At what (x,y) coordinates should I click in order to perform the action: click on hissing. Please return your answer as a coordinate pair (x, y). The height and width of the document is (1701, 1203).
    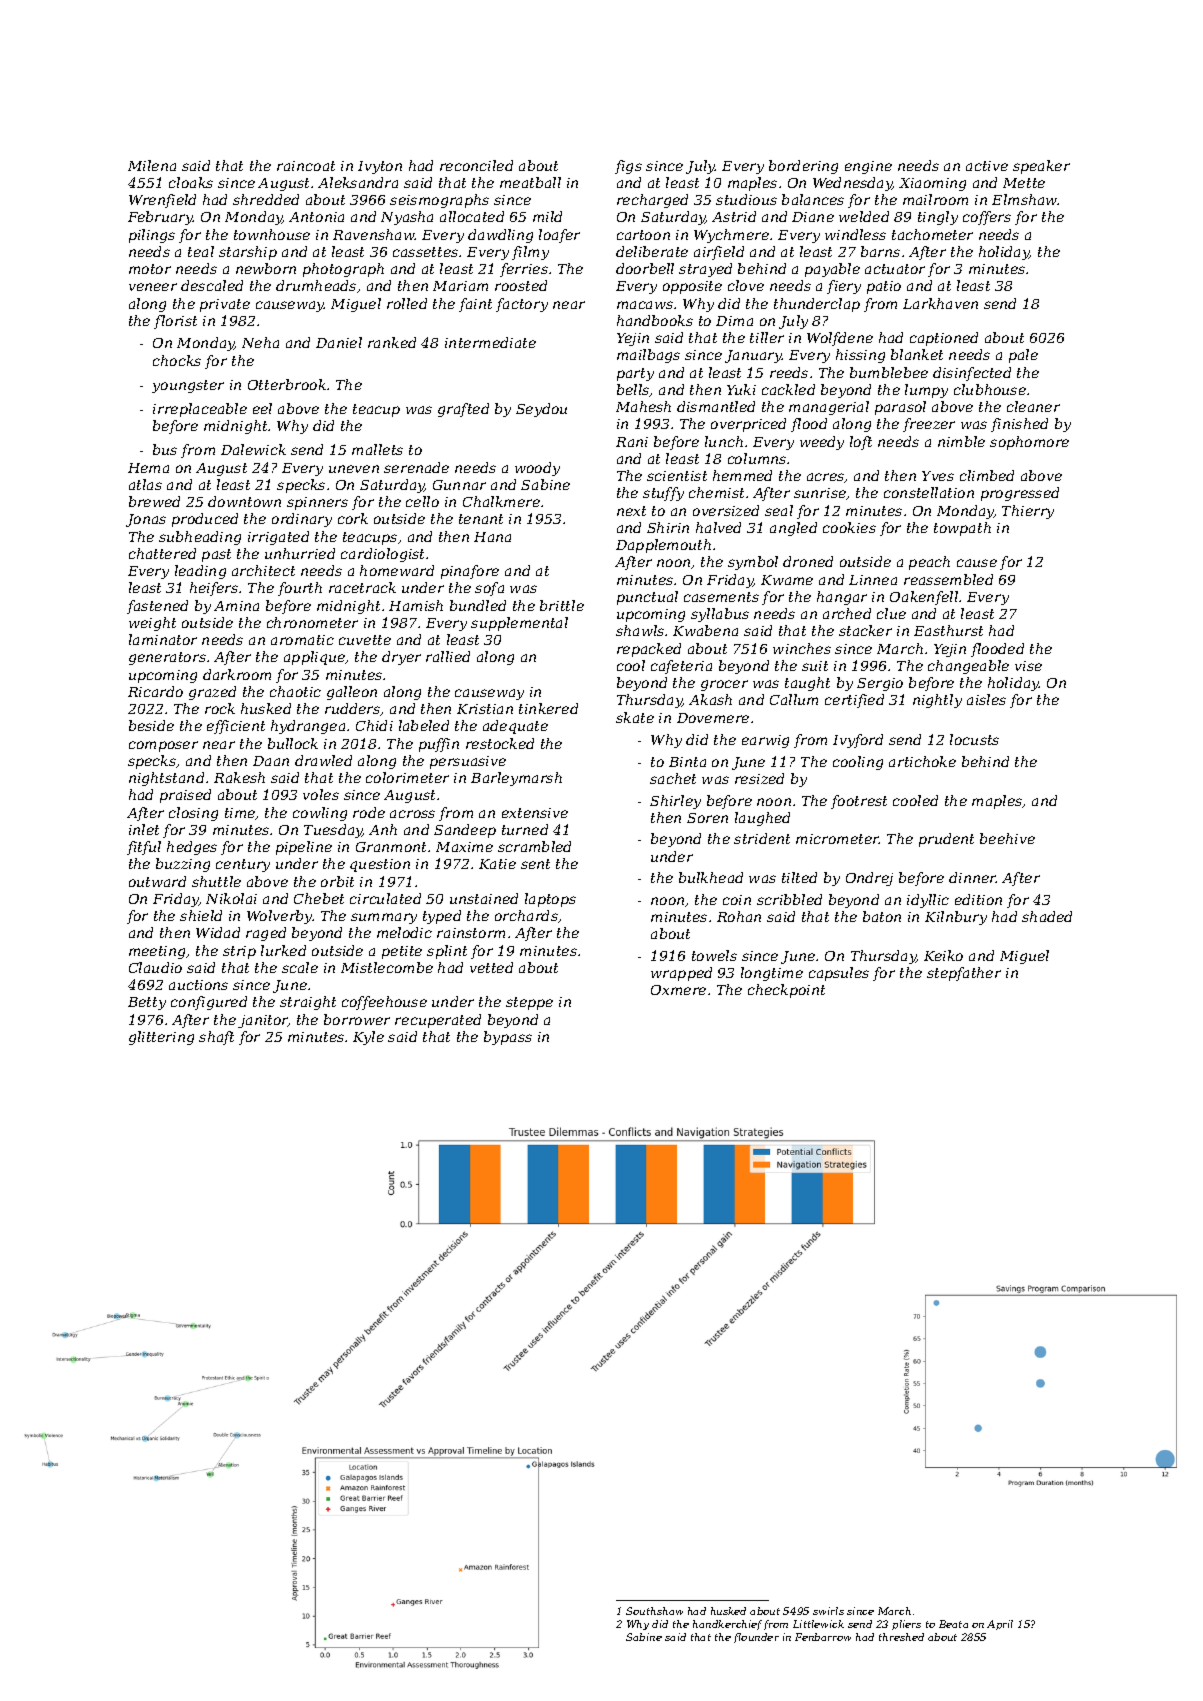
    Looking at the image, I should click on (860, 356).
